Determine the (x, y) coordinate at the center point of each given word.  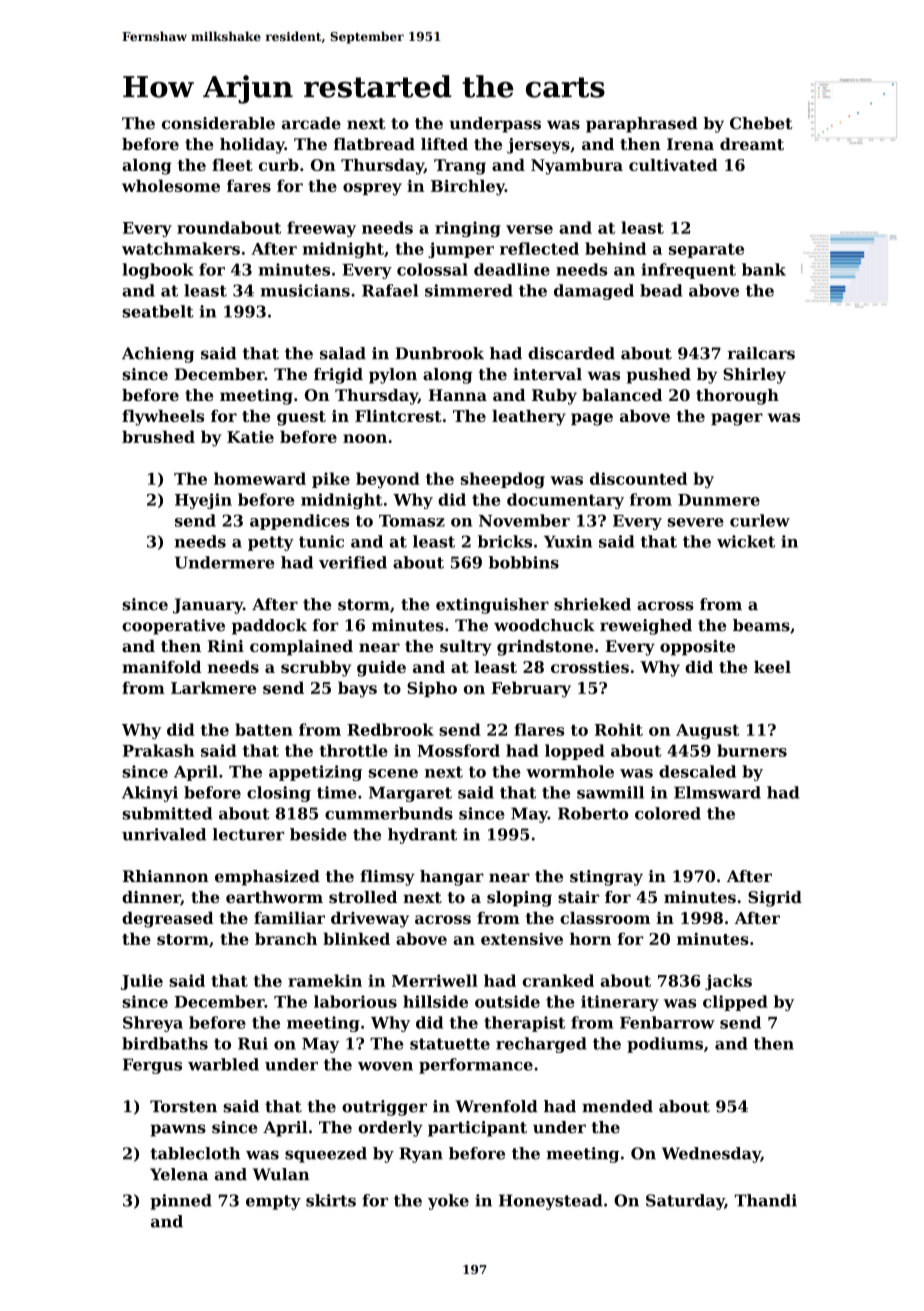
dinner (151, 898)
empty (273, 1202)
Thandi (766, 1200)
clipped (735, 1003)
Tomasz (412, 521)
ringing (468, 229)
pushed (659, 376)
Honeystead (551, 1202)
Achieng (158, 355)
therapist (524, 1024)
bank (764, 269)
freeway (321, 229)
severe (695, 522)
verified (353, 562)
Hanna (458, 395)
